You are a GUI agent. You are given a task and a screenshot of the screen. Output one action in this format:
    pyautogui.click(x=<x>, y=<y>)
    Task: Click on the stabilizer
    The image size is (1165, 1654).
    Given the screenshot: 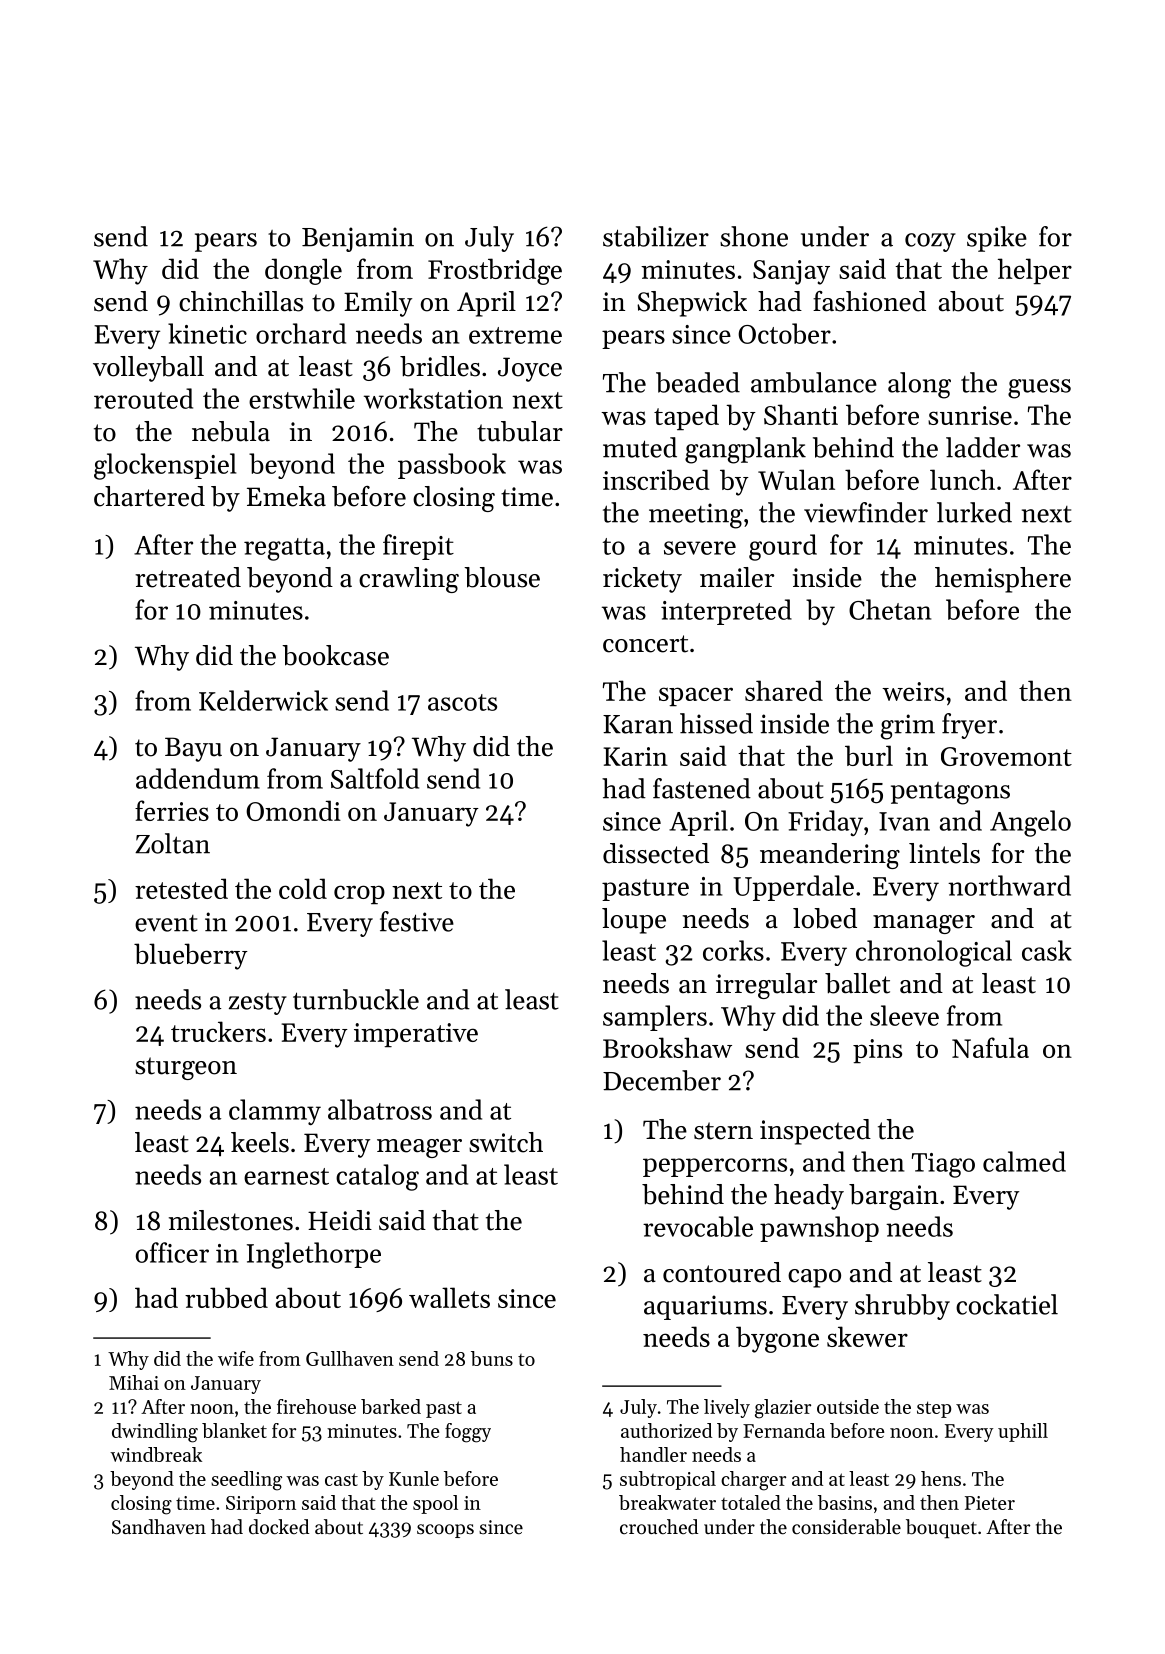 What is the action you would take?
    pyautogui.click(x=656, y=236)
